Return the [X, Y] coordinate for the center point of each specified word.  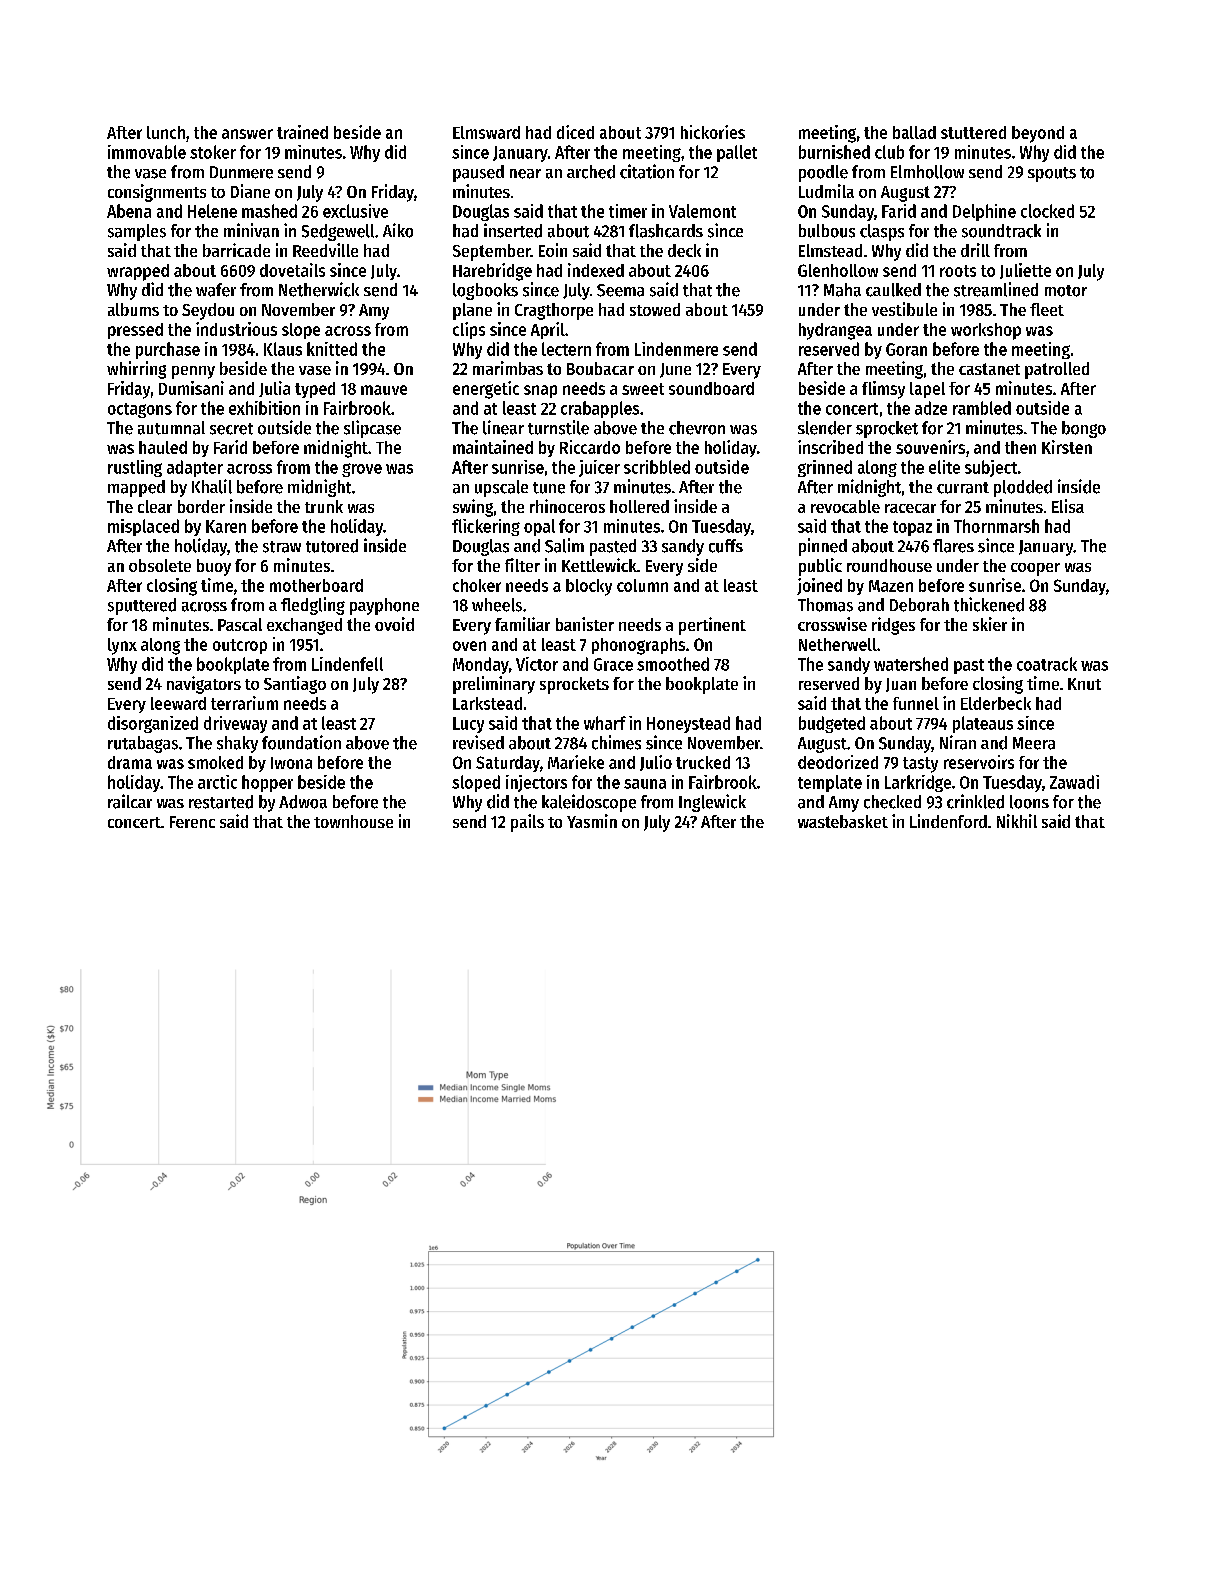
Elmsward [486, 132]
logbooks [485, 291]
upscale [501, 488]
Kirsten [1067, 447]
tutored [332, 546]
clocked [1047, 211]
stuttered [973, 132]
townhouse [353, 821]
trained [302, 132]
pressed [135, 331]
